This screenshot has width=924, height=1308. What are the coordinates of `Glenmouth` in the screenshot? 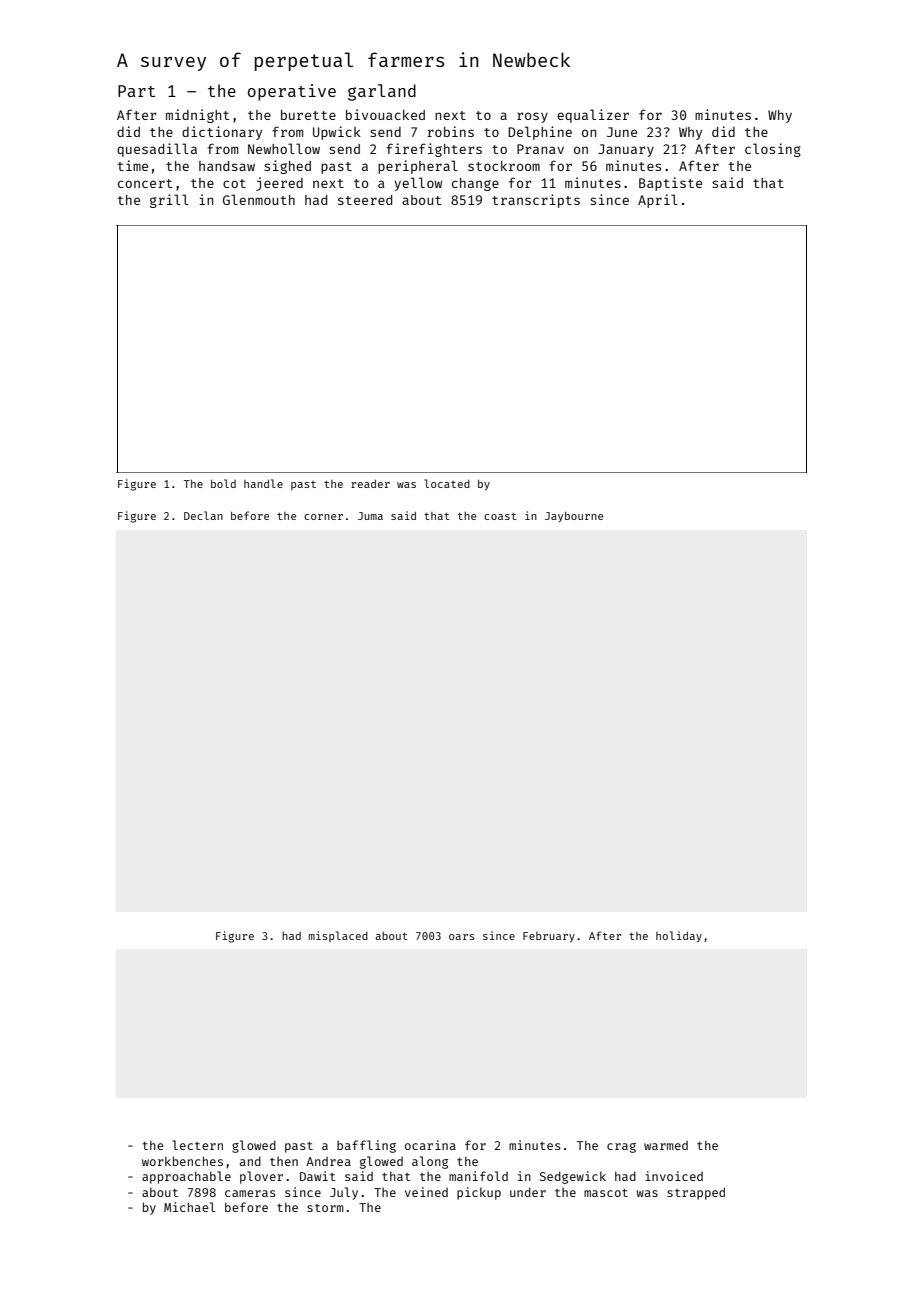 It's located at (259, 199).
